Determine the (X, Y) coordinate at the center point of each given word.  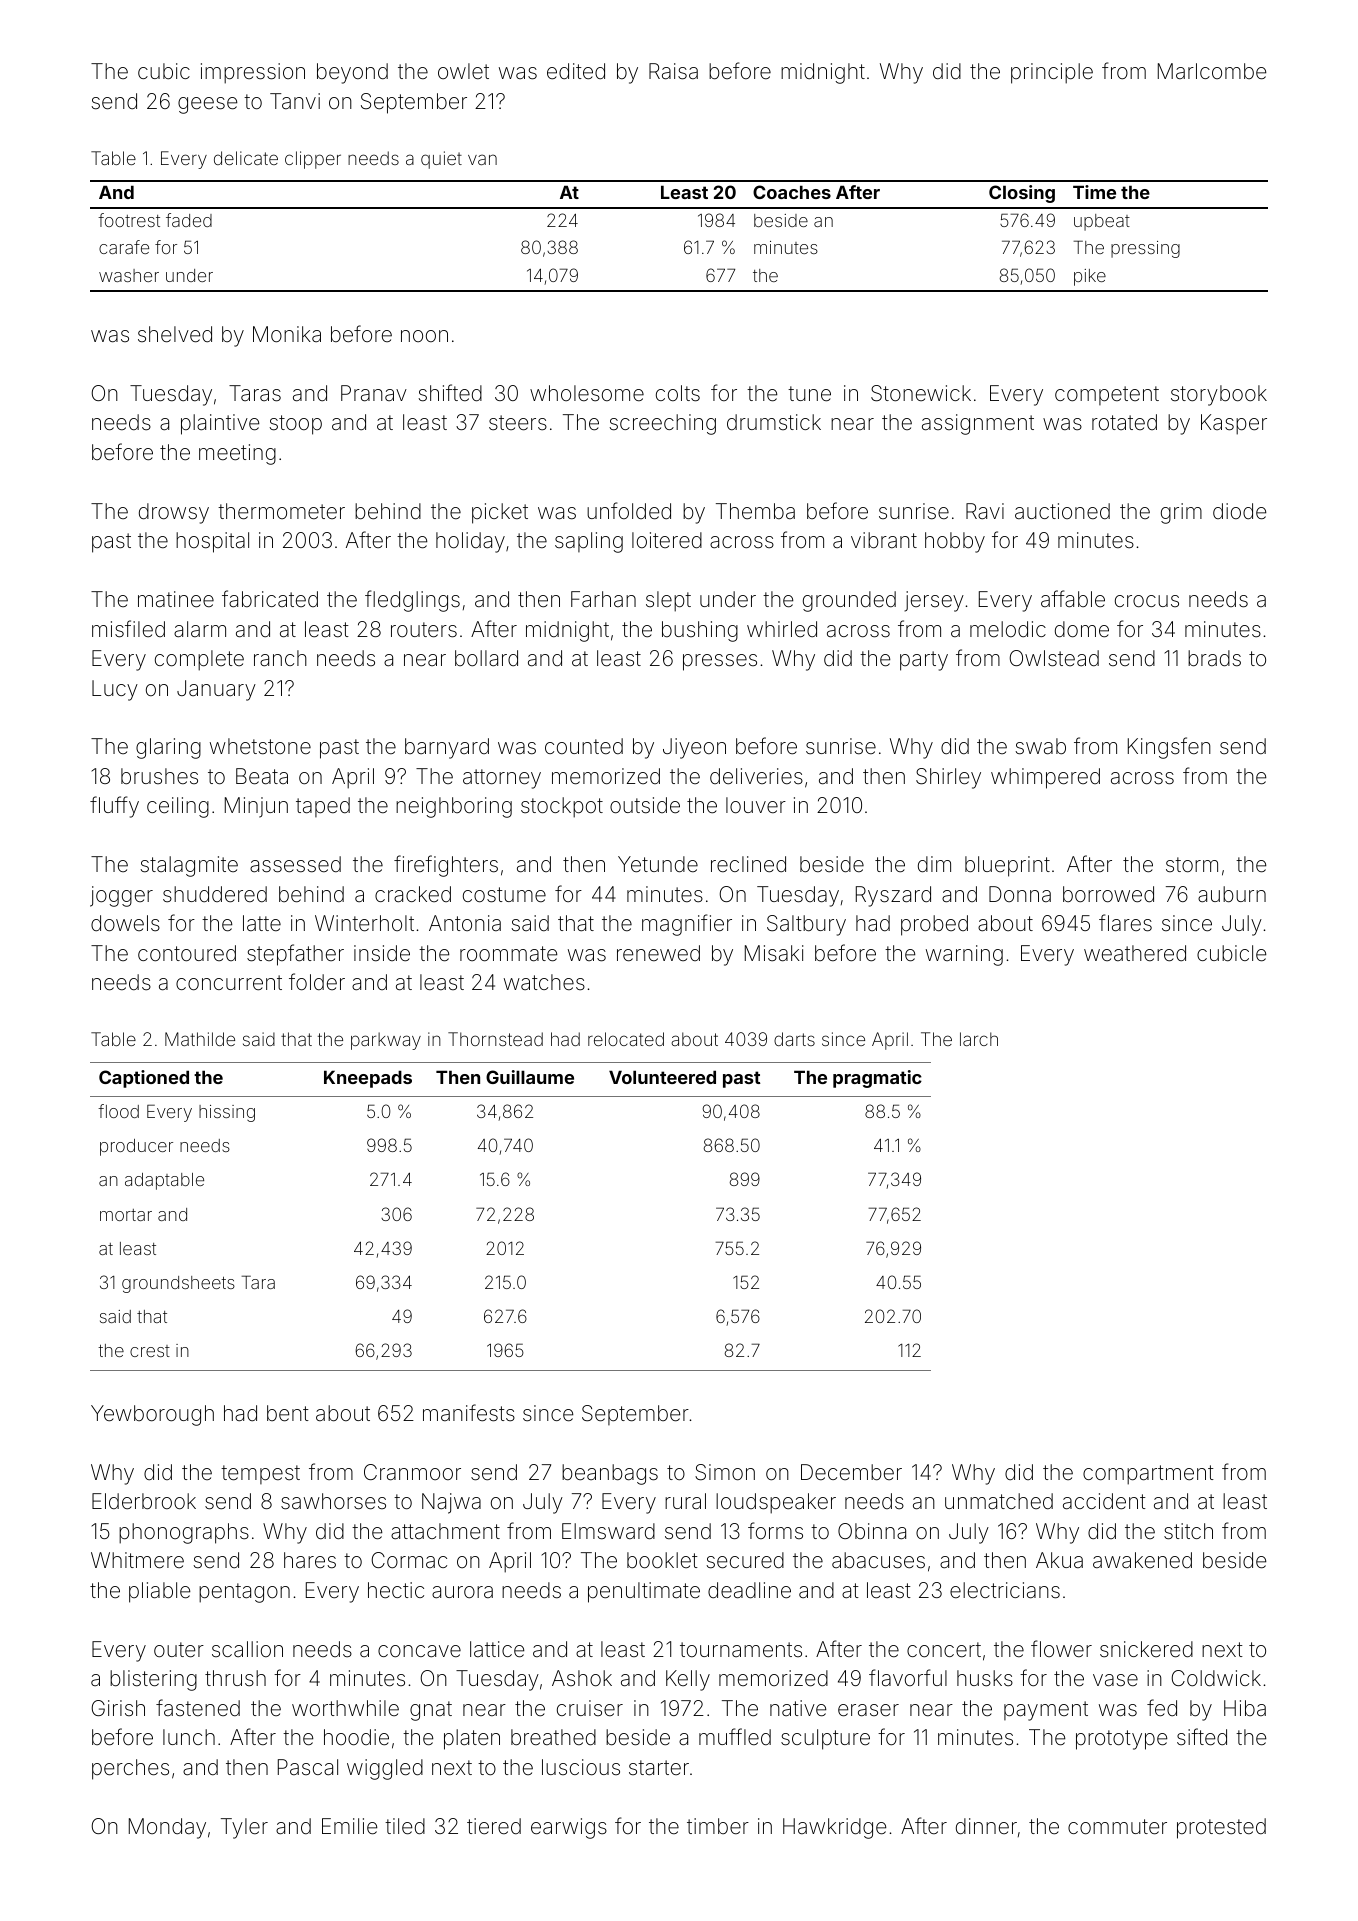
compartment (1148, 1475)
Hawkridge (835, 1828)
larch (979, 1039)
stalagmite (189, 866)
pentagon (244, 1593)
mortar (126, 1215)
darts (794, 1039)
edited (576, 71)
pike (1090, 277)
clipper (313, 160)
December (851, 1472)
